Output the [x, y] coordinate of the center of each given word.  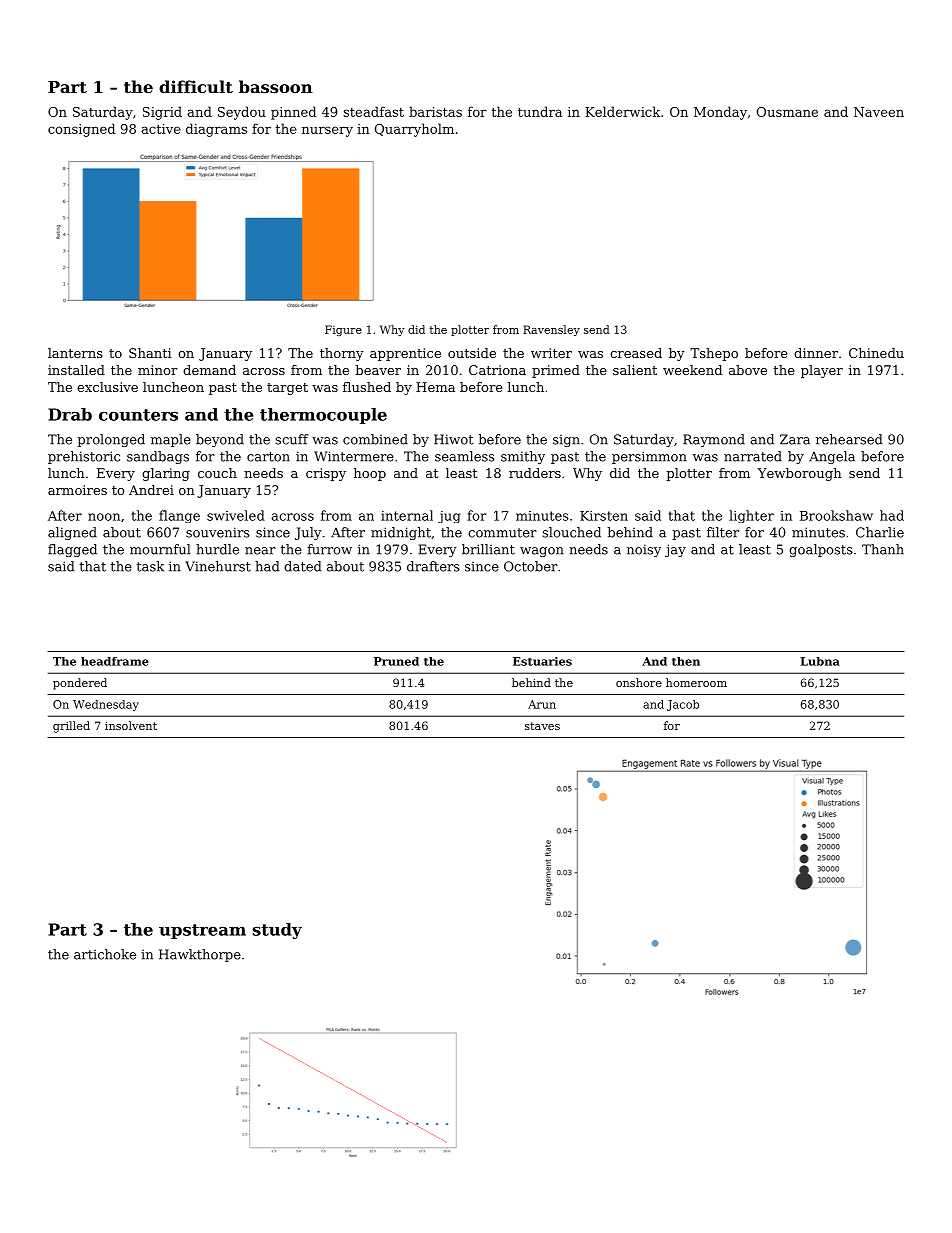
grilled [71, 727]
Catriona [497, 370]
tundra [540, 111]
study [277, 931]
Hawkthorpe [200, 955]
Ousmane [787, 112]
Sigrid [162, 113]
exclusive [107, 387]
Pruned [396, 661]
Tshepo [714, 354]
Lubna [820, 661]
